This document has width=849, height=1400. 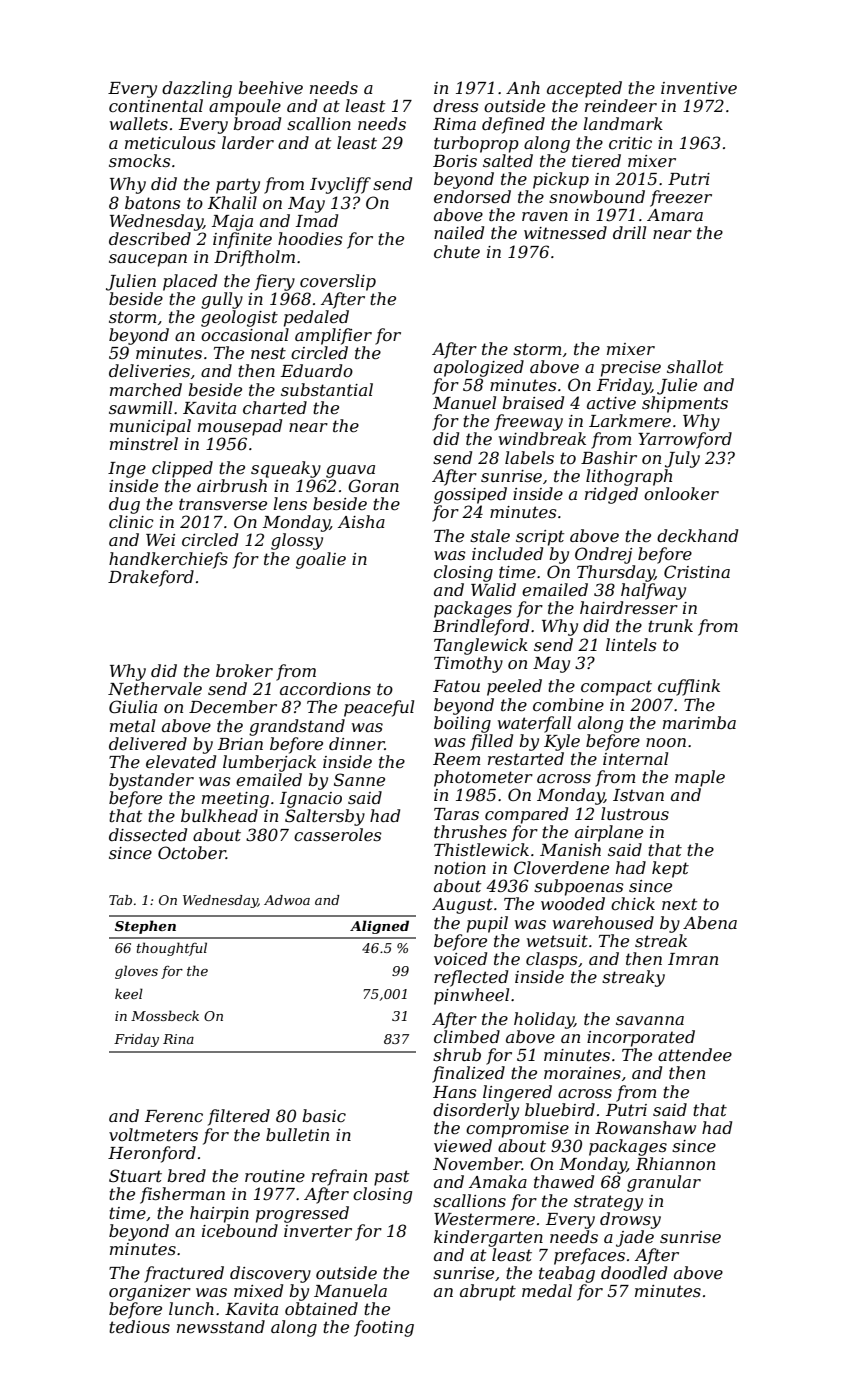 What do you see at coordinates (630, 143) in the document?
I see `critic` at bounding box center [630, 143].
